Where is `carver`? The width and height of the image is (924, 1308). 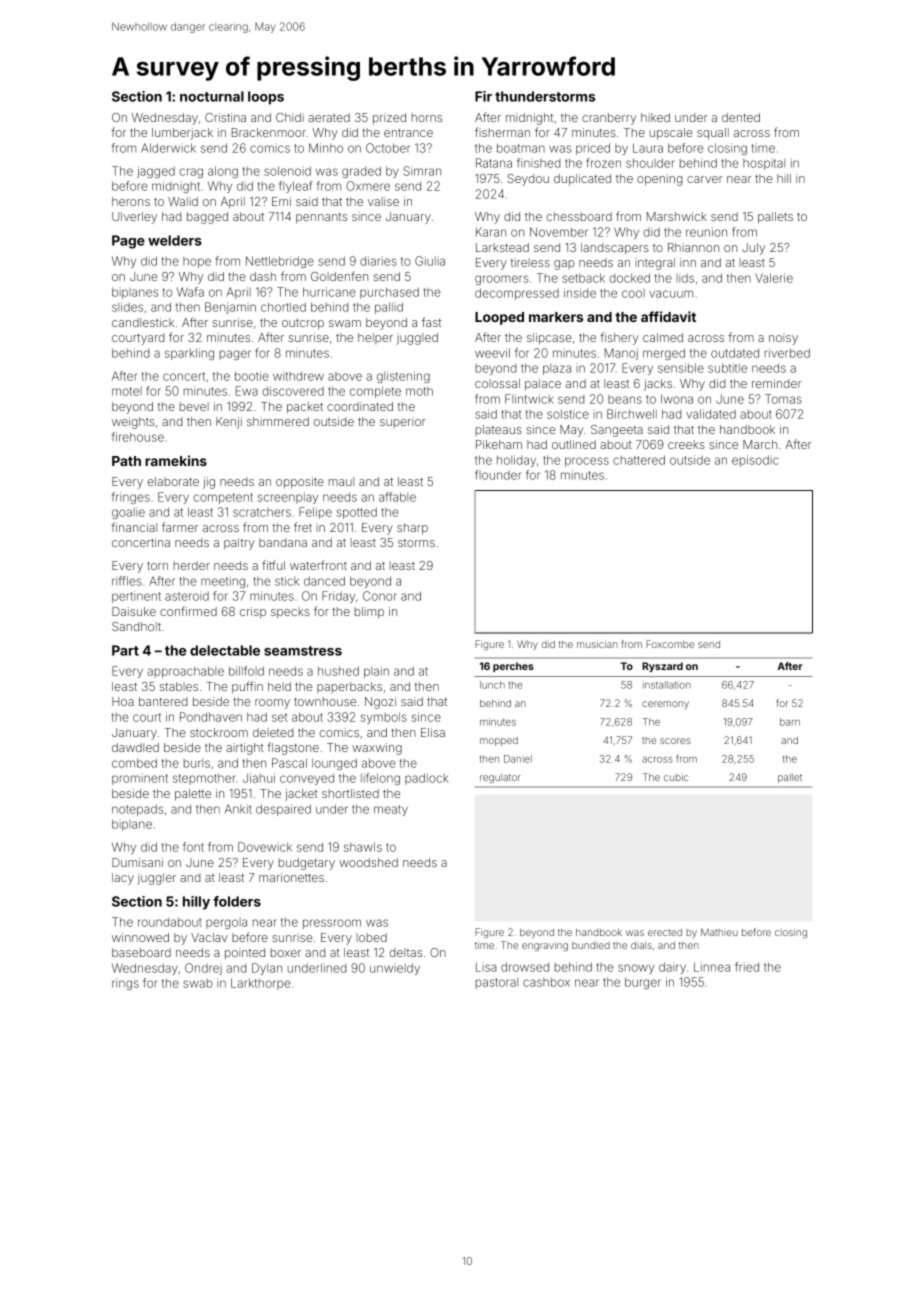
carver is located at coordinates (704, 179).
